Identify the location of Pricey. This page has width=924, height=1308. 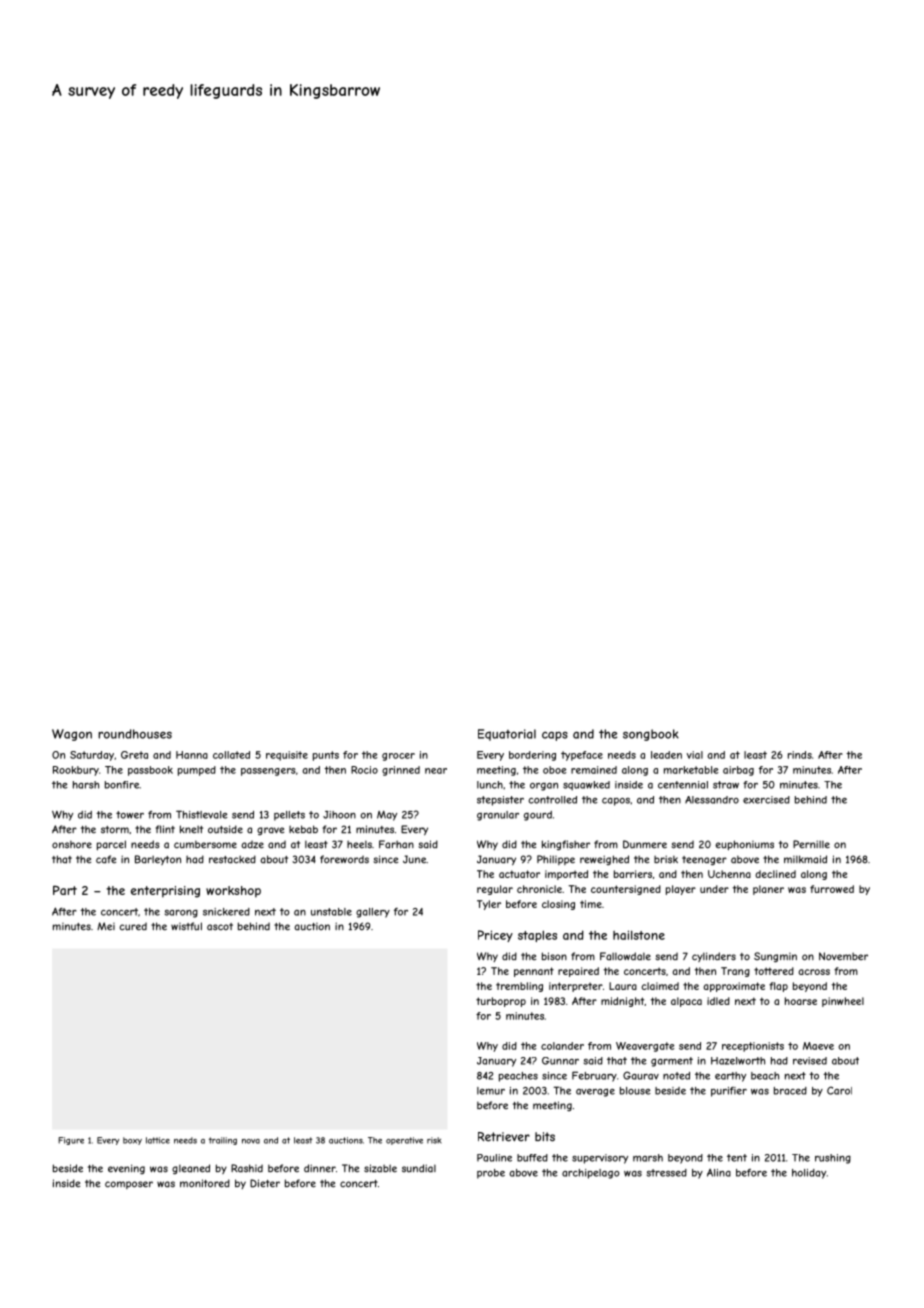
(495, 936).
